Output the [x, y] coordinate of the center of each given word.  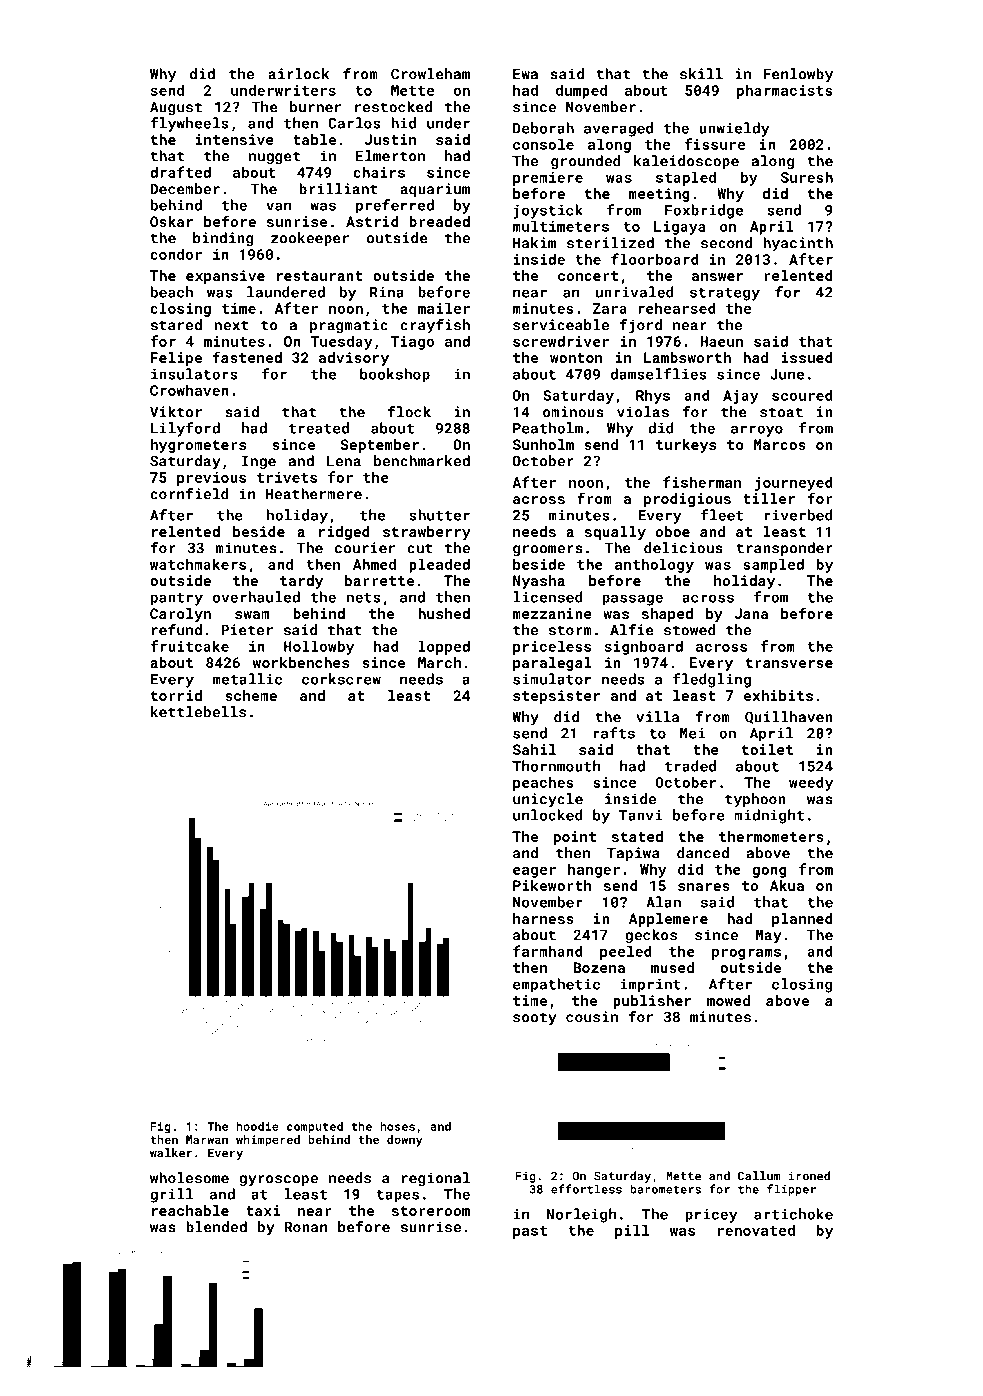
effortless [586, 1189]
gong [769, 872]
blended [216, 1227]
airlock [298, 74]
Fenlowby [798, 75]
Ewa [525, 74]
